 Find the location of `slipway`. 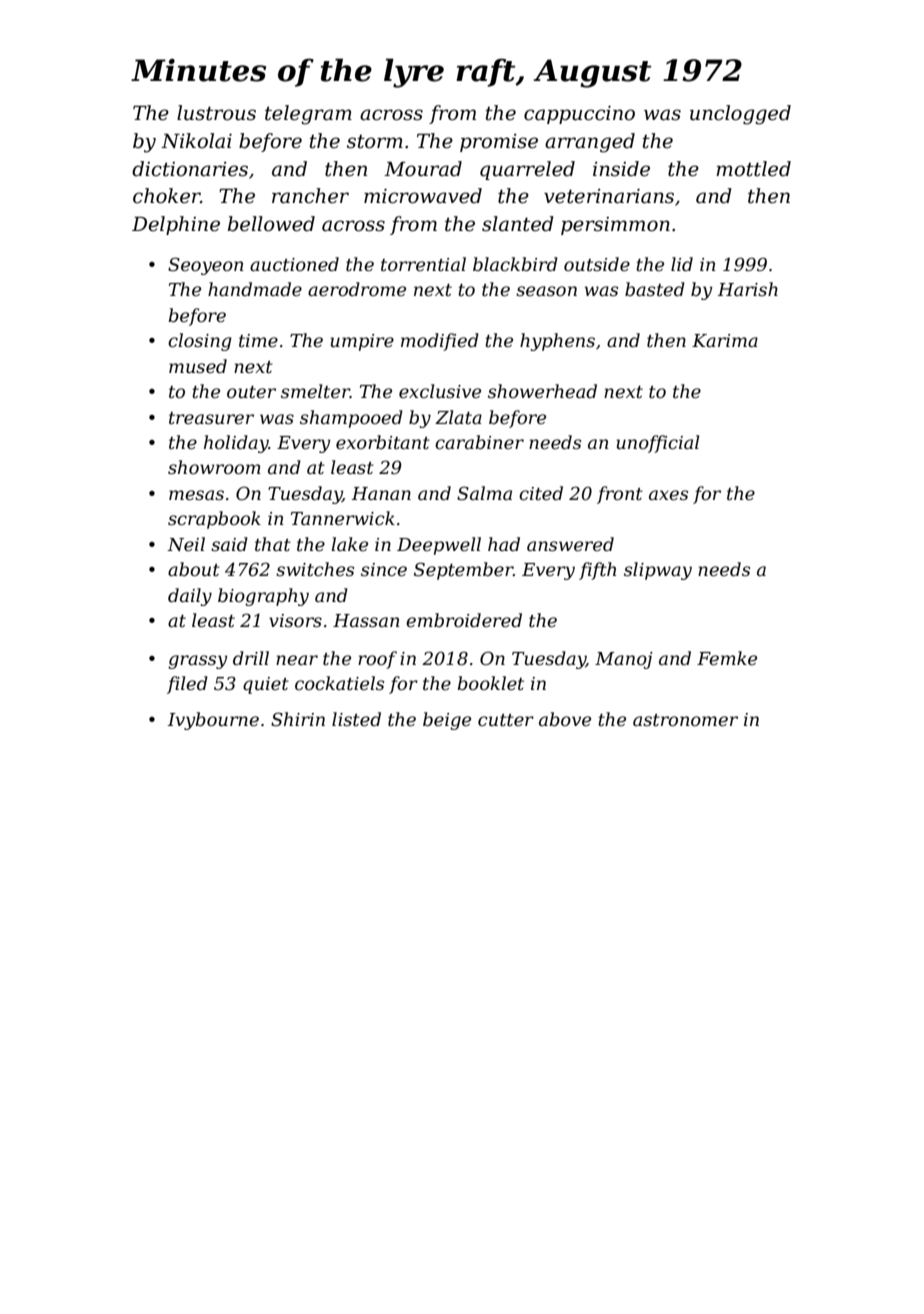

slipway is located at coordinates (658, 571).
